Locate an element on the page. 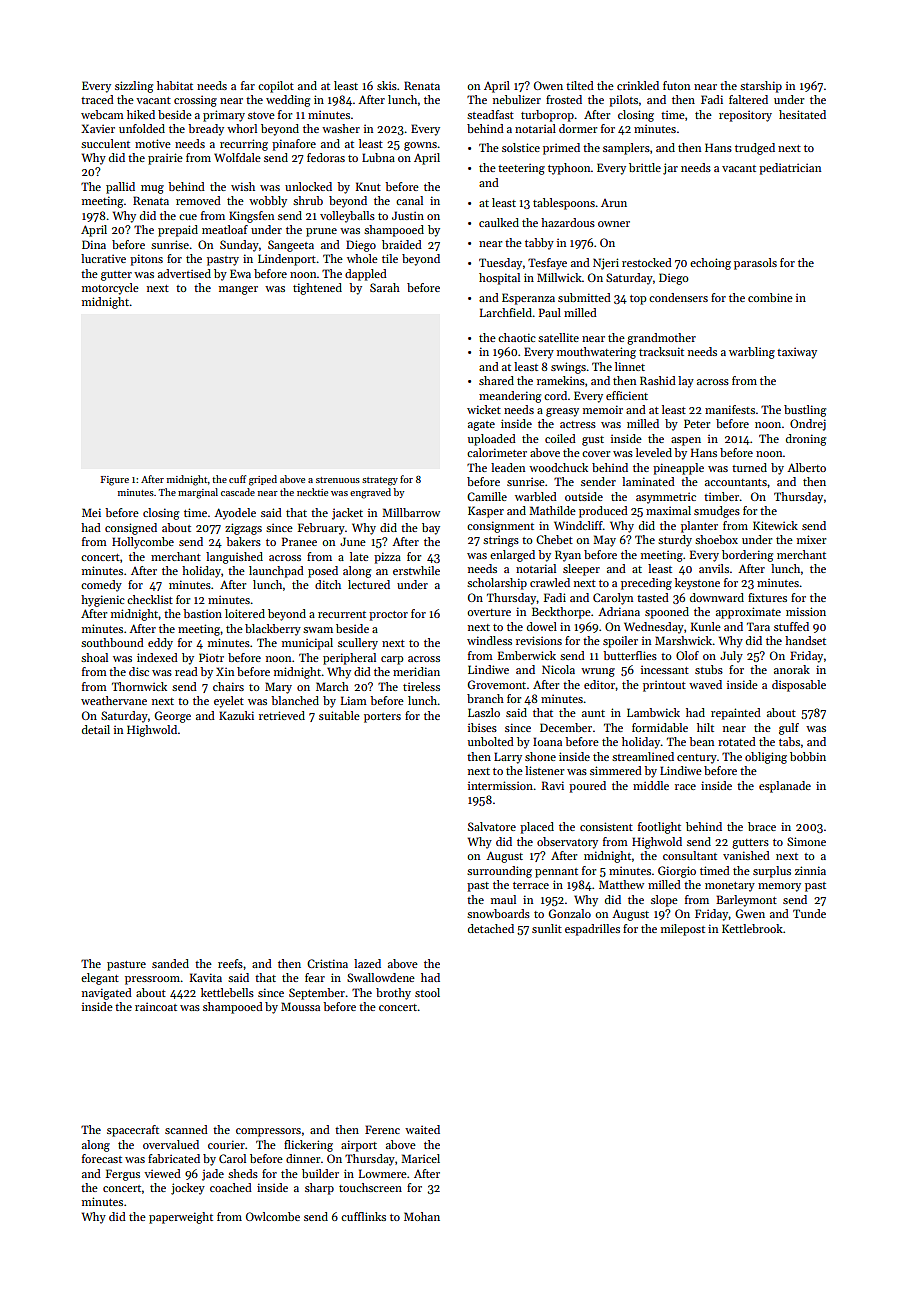  Mohan is located at coordinates (422, 1216).
